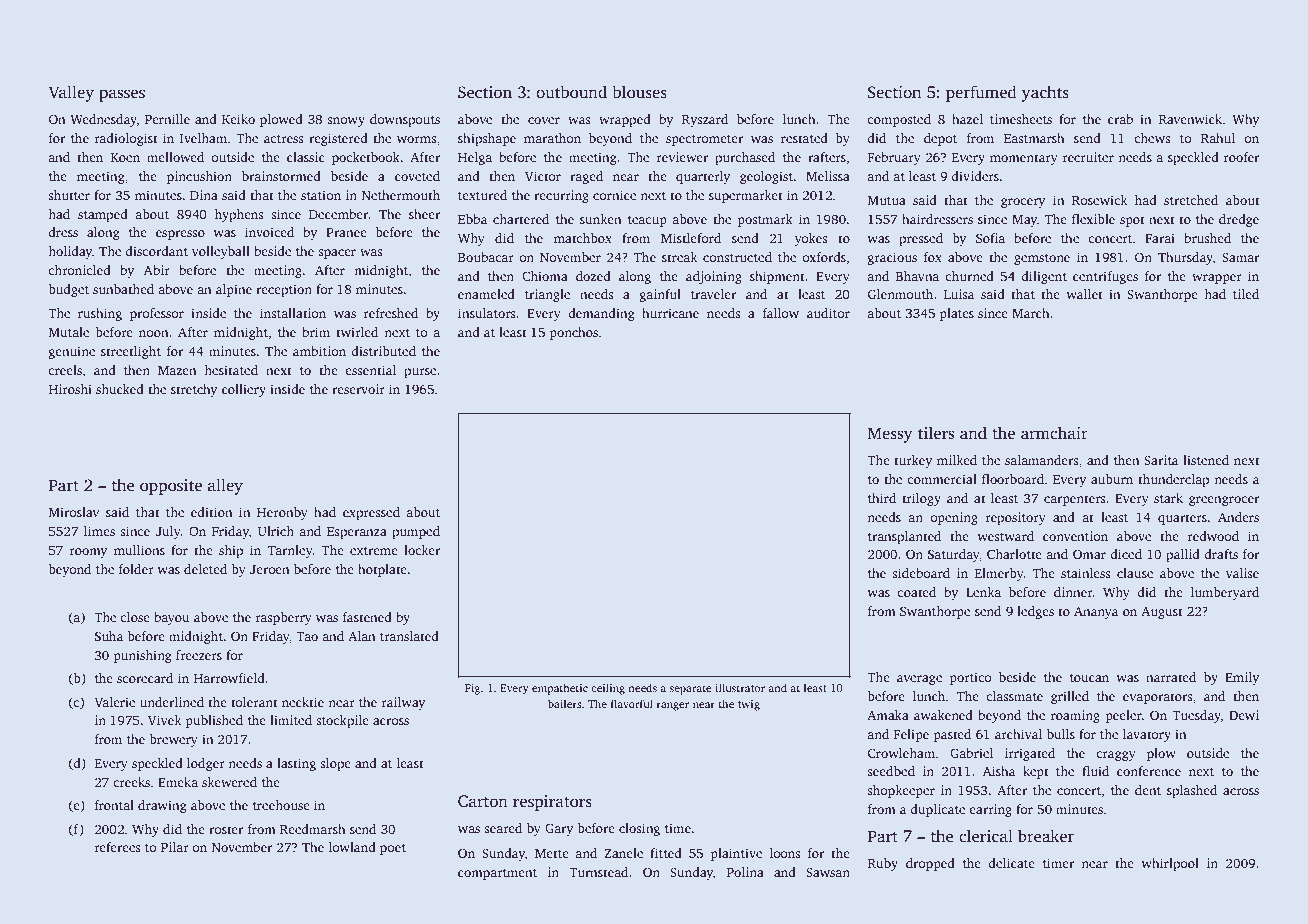 The width and height of the page is (1308, 924). I want to click on translated, so click(409, 636).
